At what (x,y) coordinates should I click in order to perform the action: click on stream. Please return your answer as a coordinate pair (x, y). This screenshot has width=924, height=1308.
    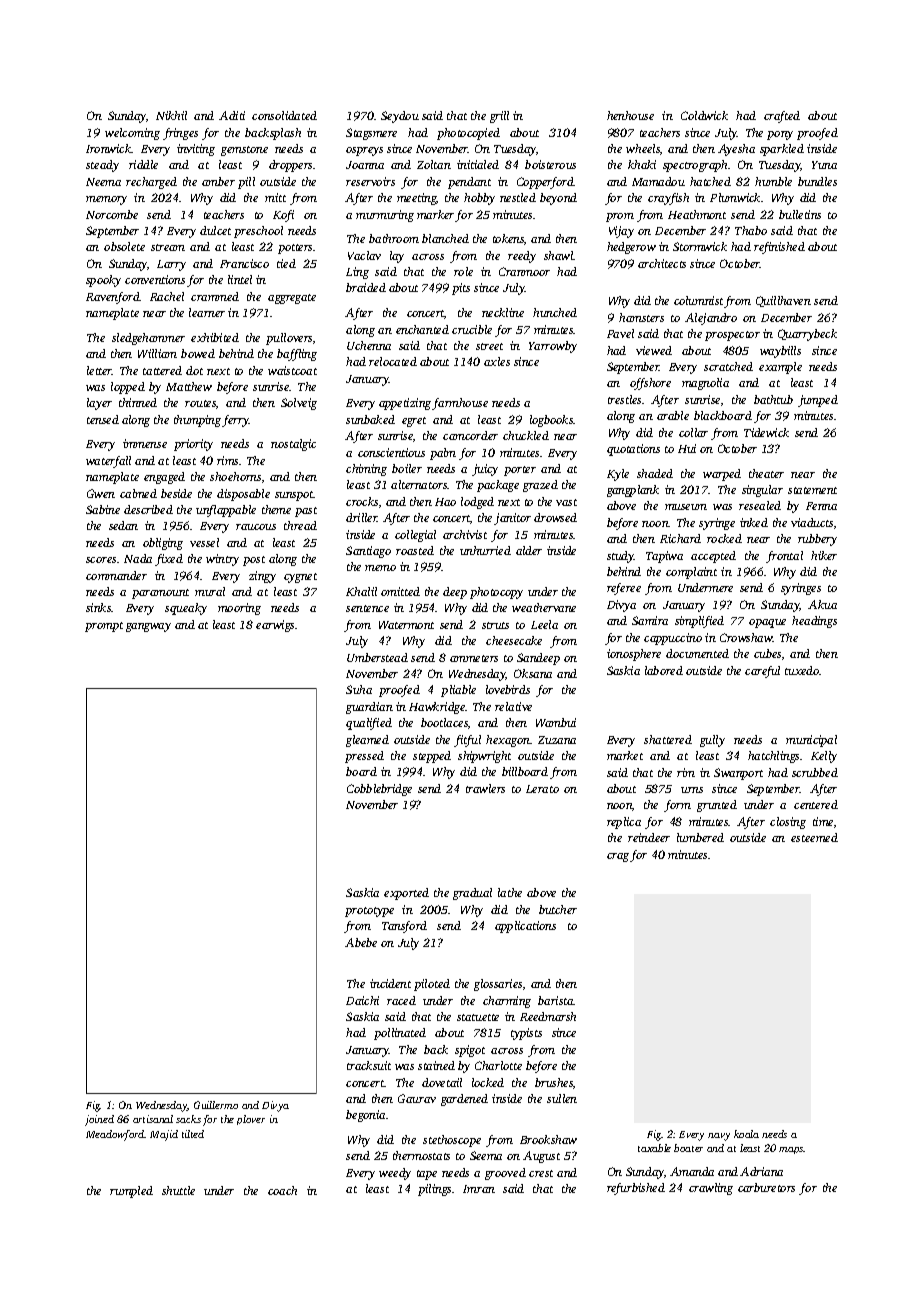
    Looking at the image, I should click on (168, 247).
